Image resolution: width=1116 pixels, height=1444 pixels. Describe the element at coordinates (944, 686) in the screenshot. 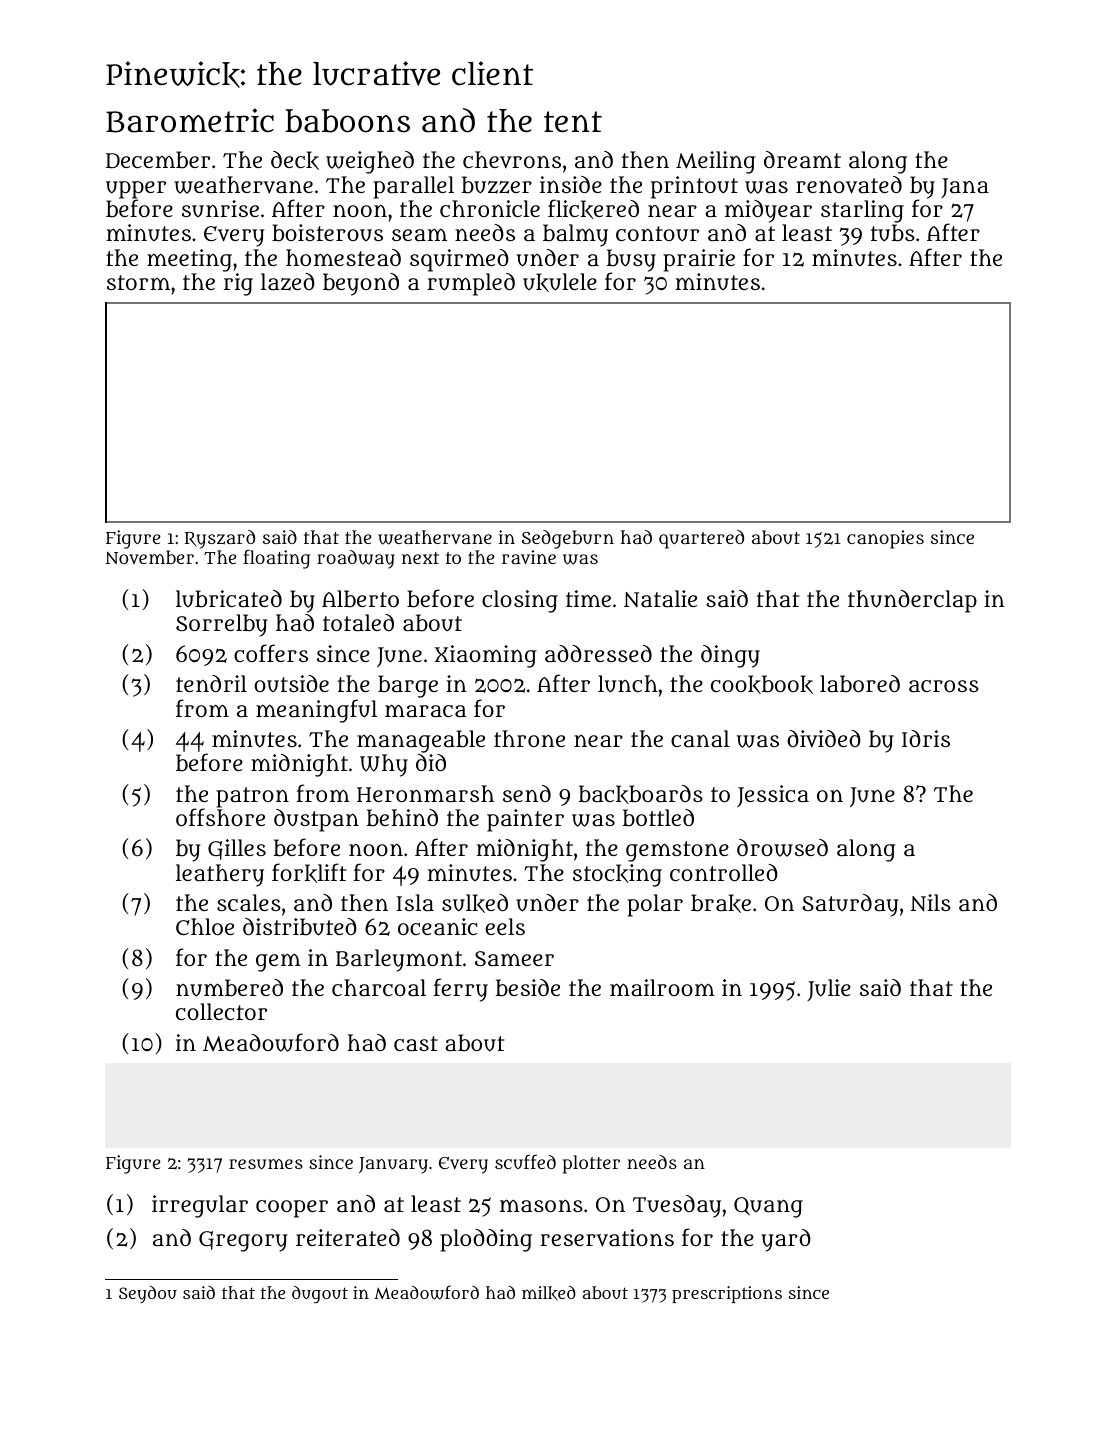

I see `across` at that location.
